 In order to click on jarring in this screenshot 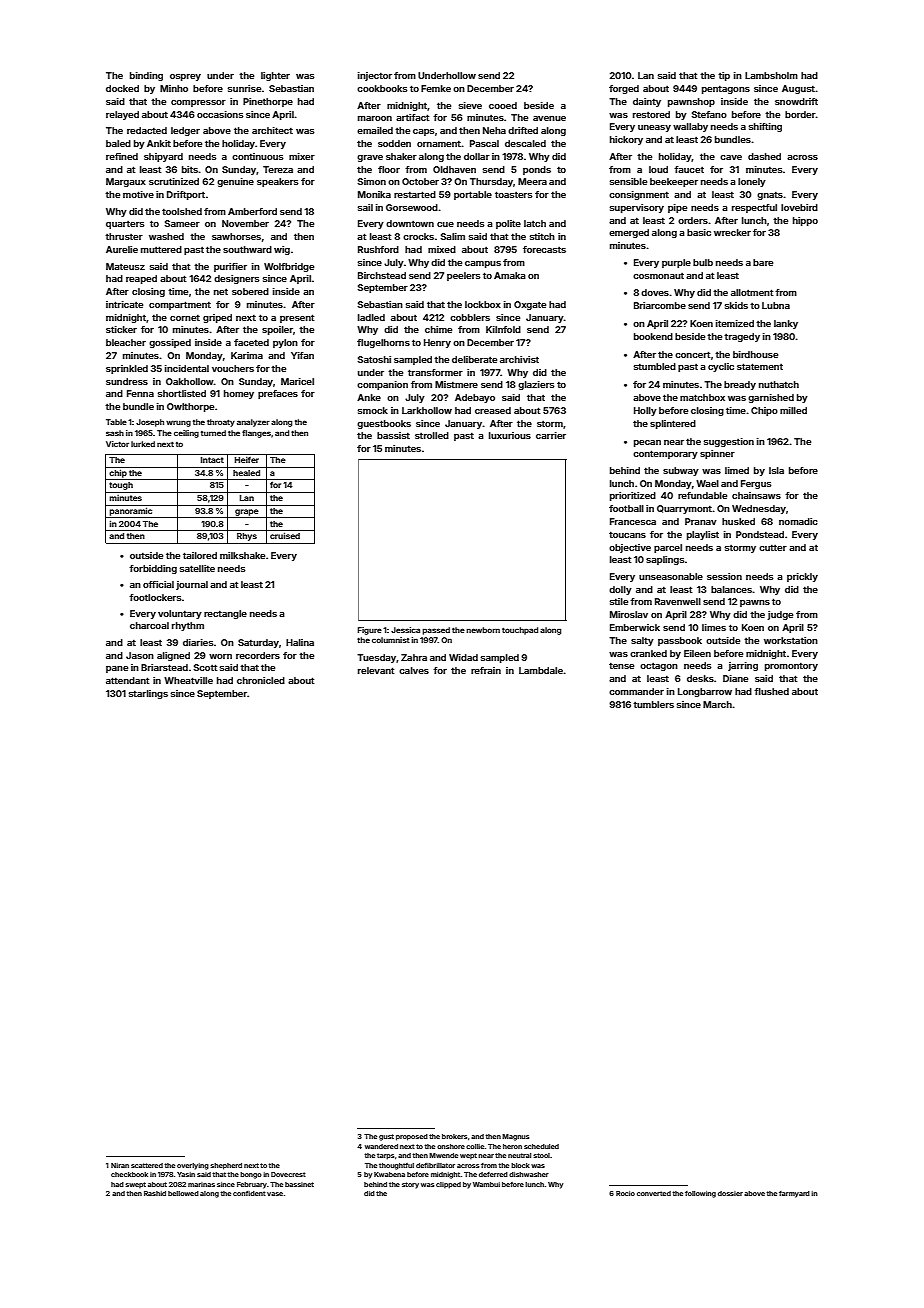, I will do `click(743, 666)`.
